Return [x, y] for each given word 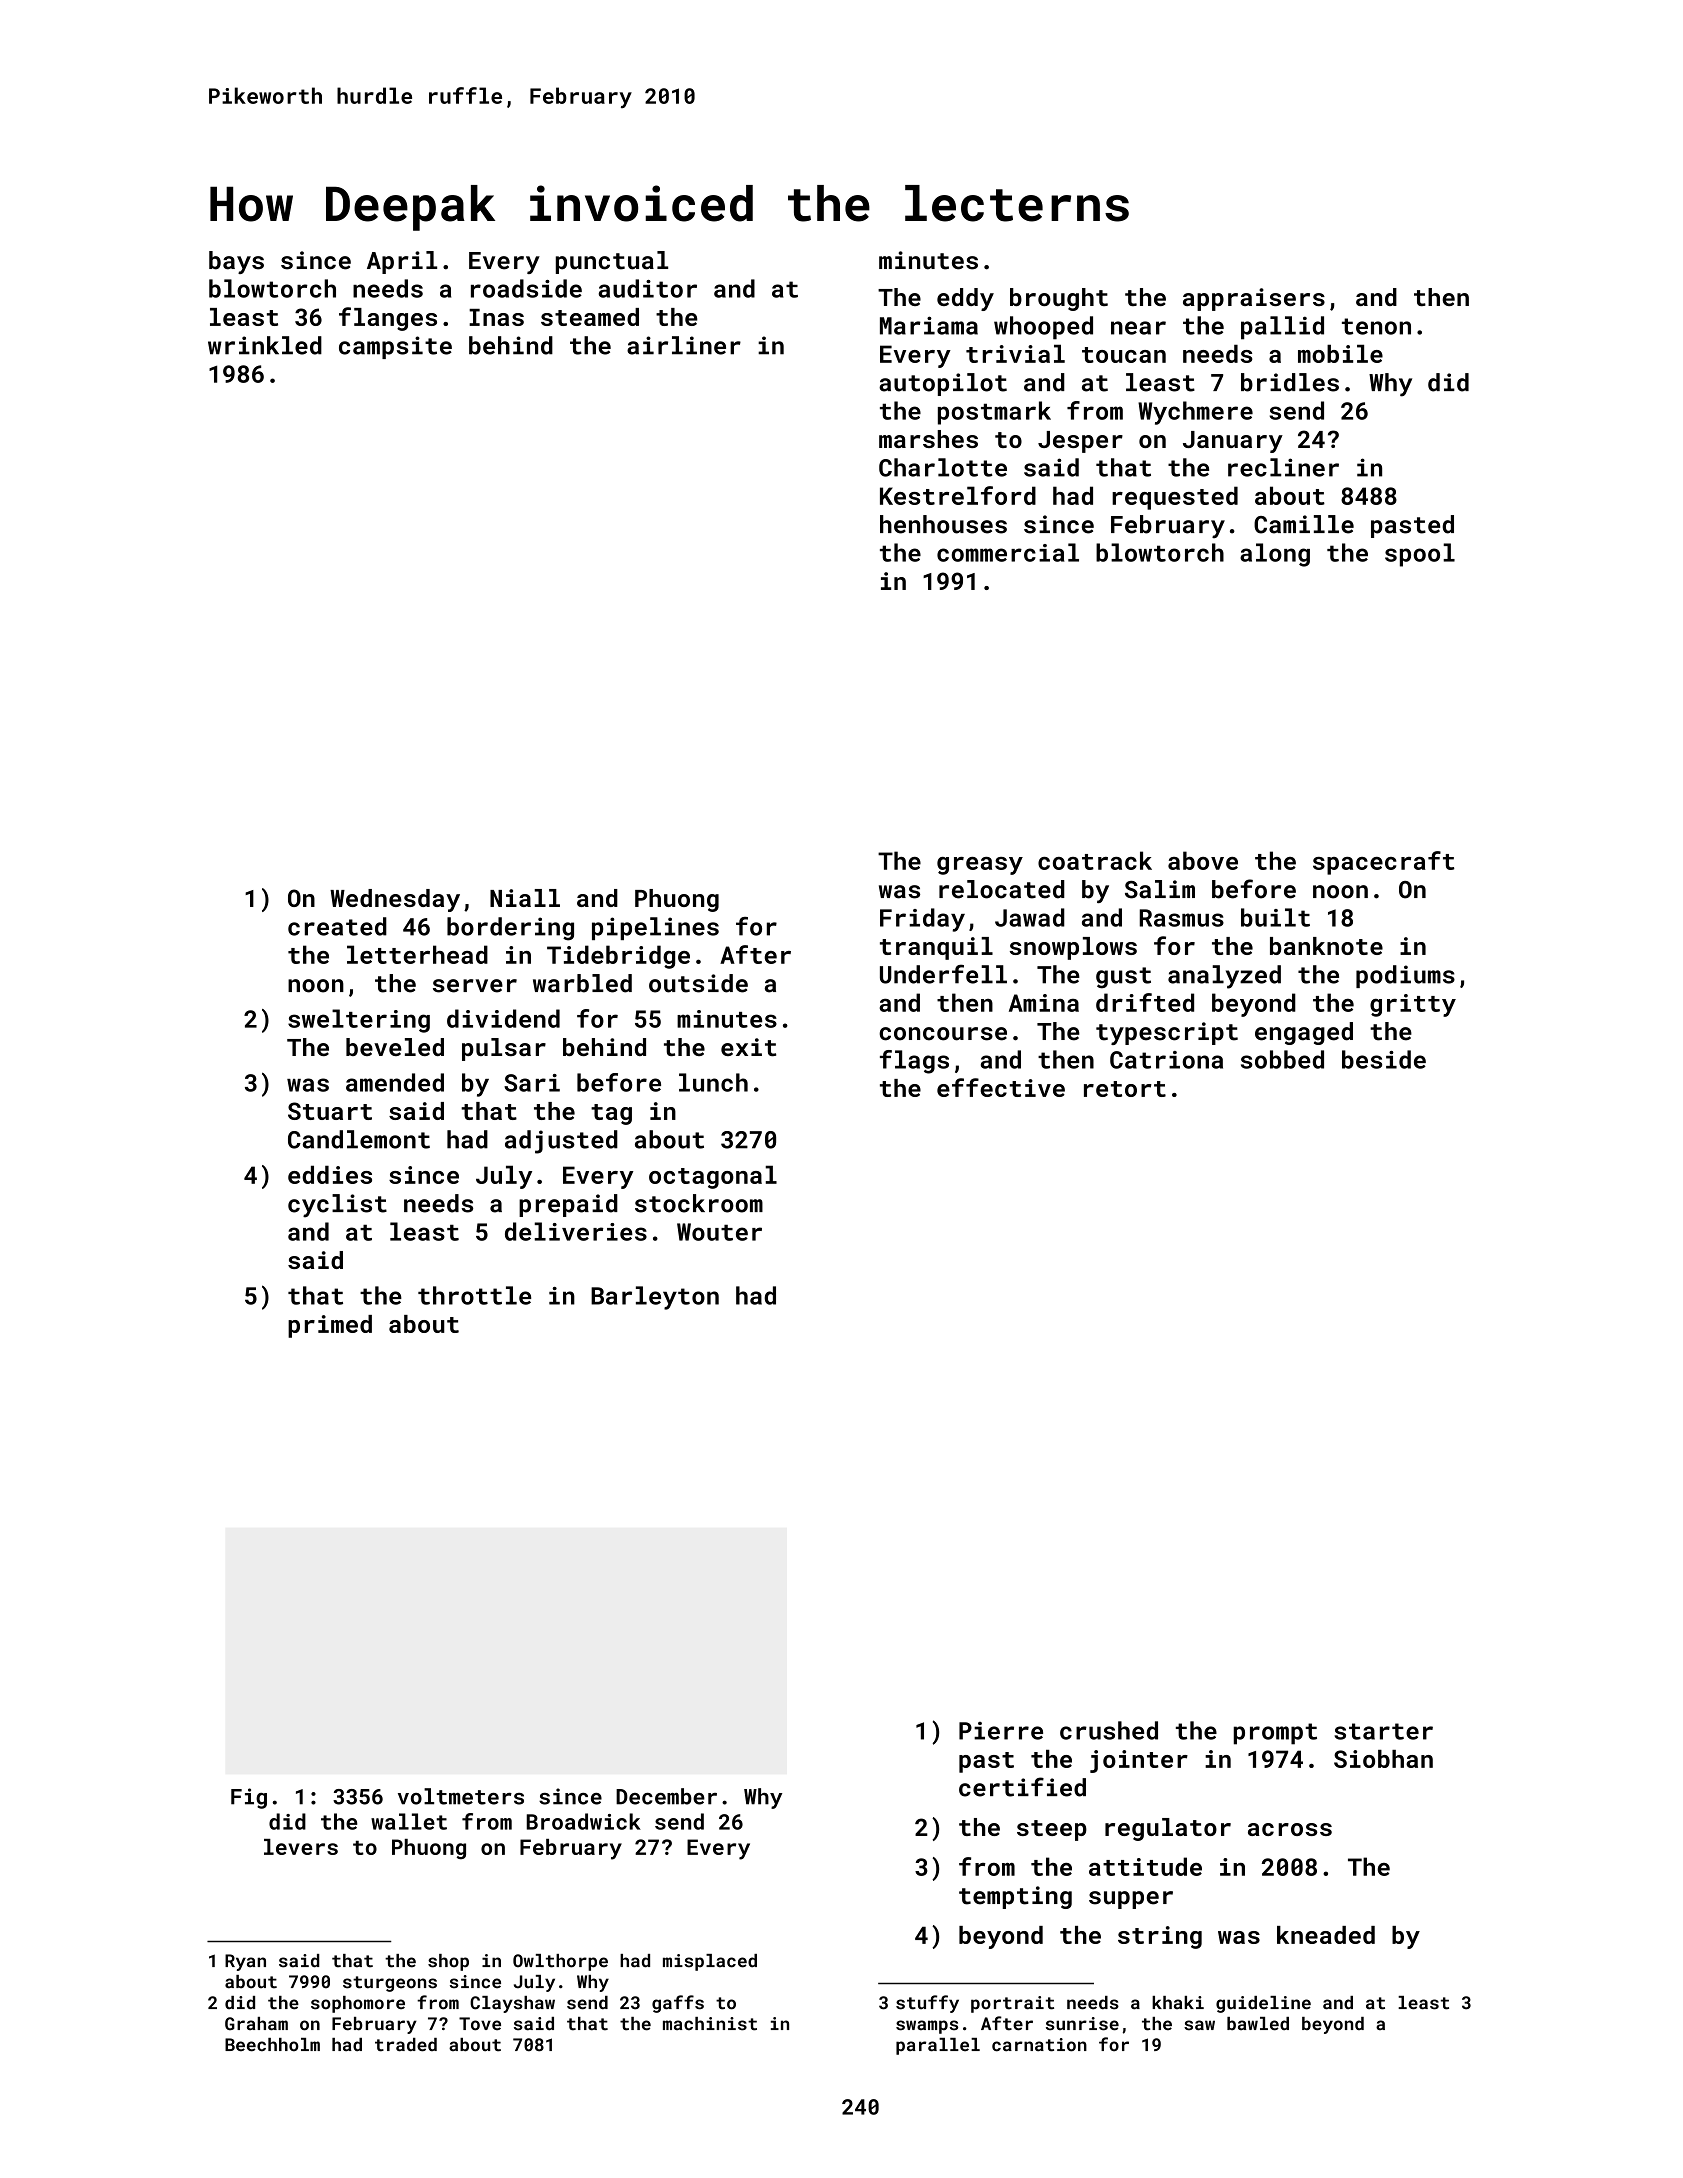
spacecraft [1383, 863]
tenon [1376, 326]
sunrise [1082, 2024]
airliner [684, 345]
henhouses [943, 524]
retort [1125, 1089]
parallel [938, 2046]
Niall [525, 898]
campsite [395, 347]
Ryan [245, 1962]
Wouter [719, 1232]
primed [330, 1326]
